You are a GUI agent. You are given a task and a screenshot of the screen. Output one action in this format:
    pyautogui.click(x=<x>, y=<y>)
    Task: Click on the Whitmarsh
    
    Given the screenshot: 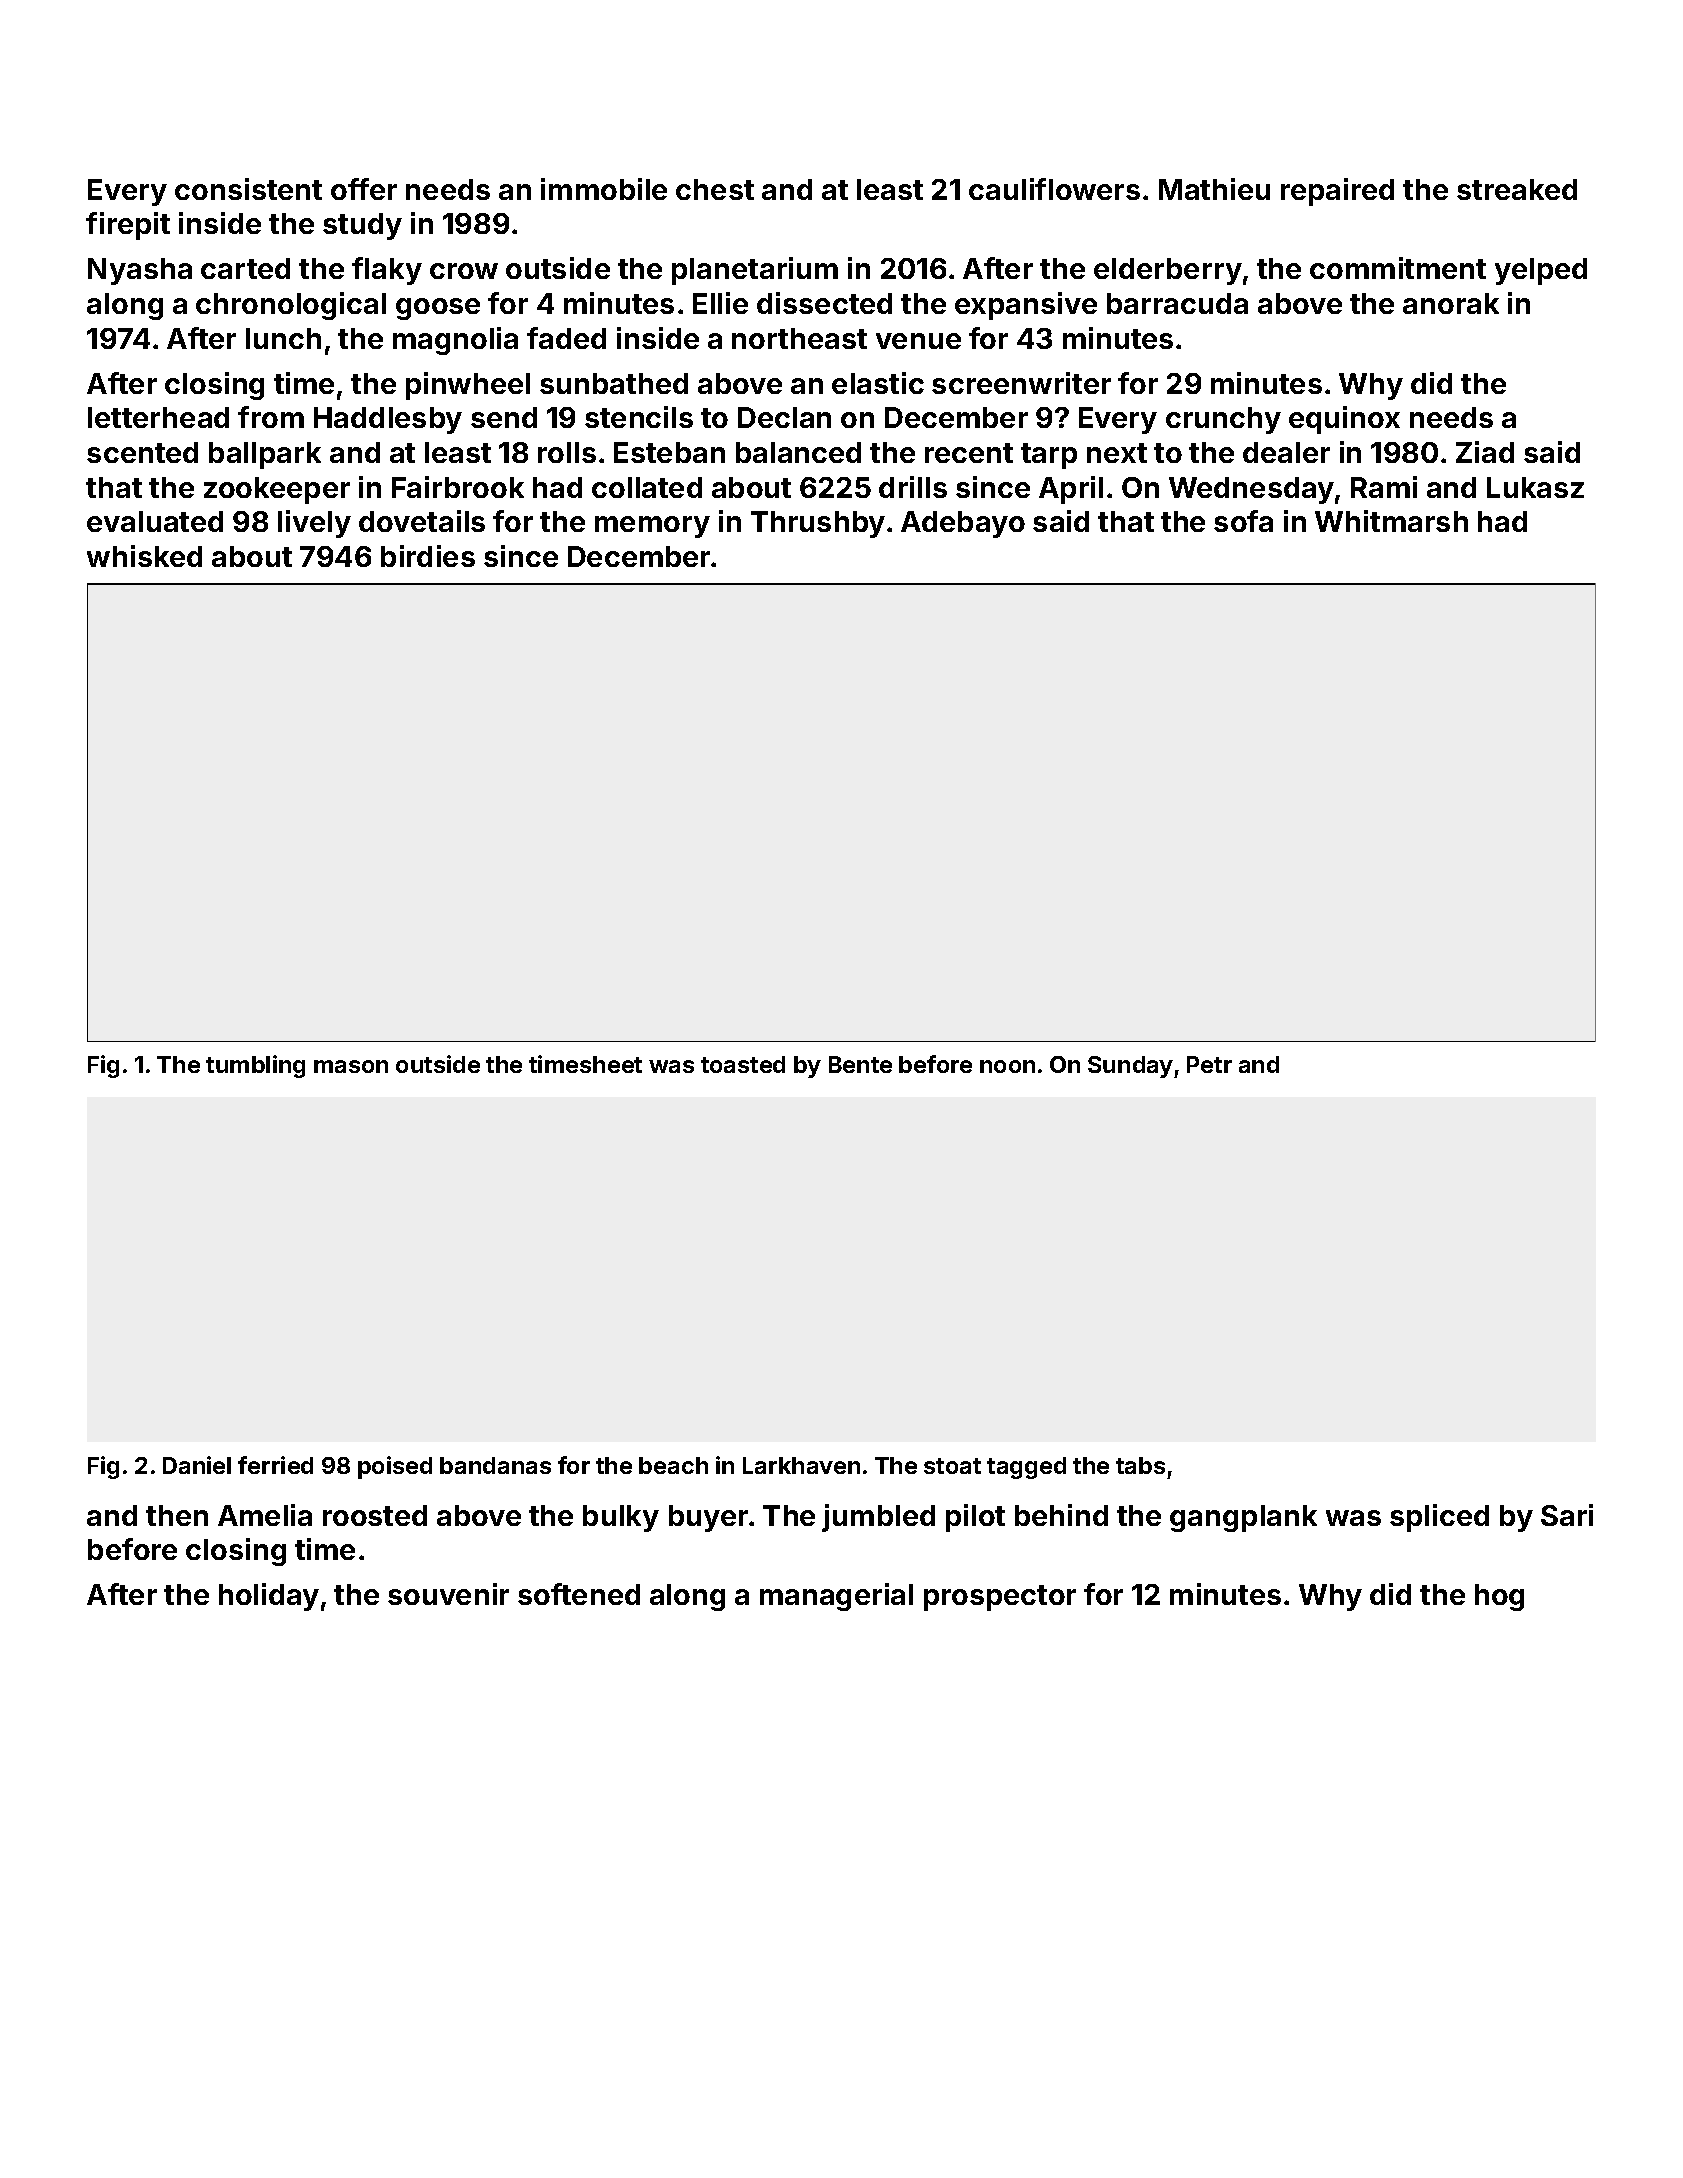 What is the action you would take?
    pyautogui.click(x=1391, y=521)
